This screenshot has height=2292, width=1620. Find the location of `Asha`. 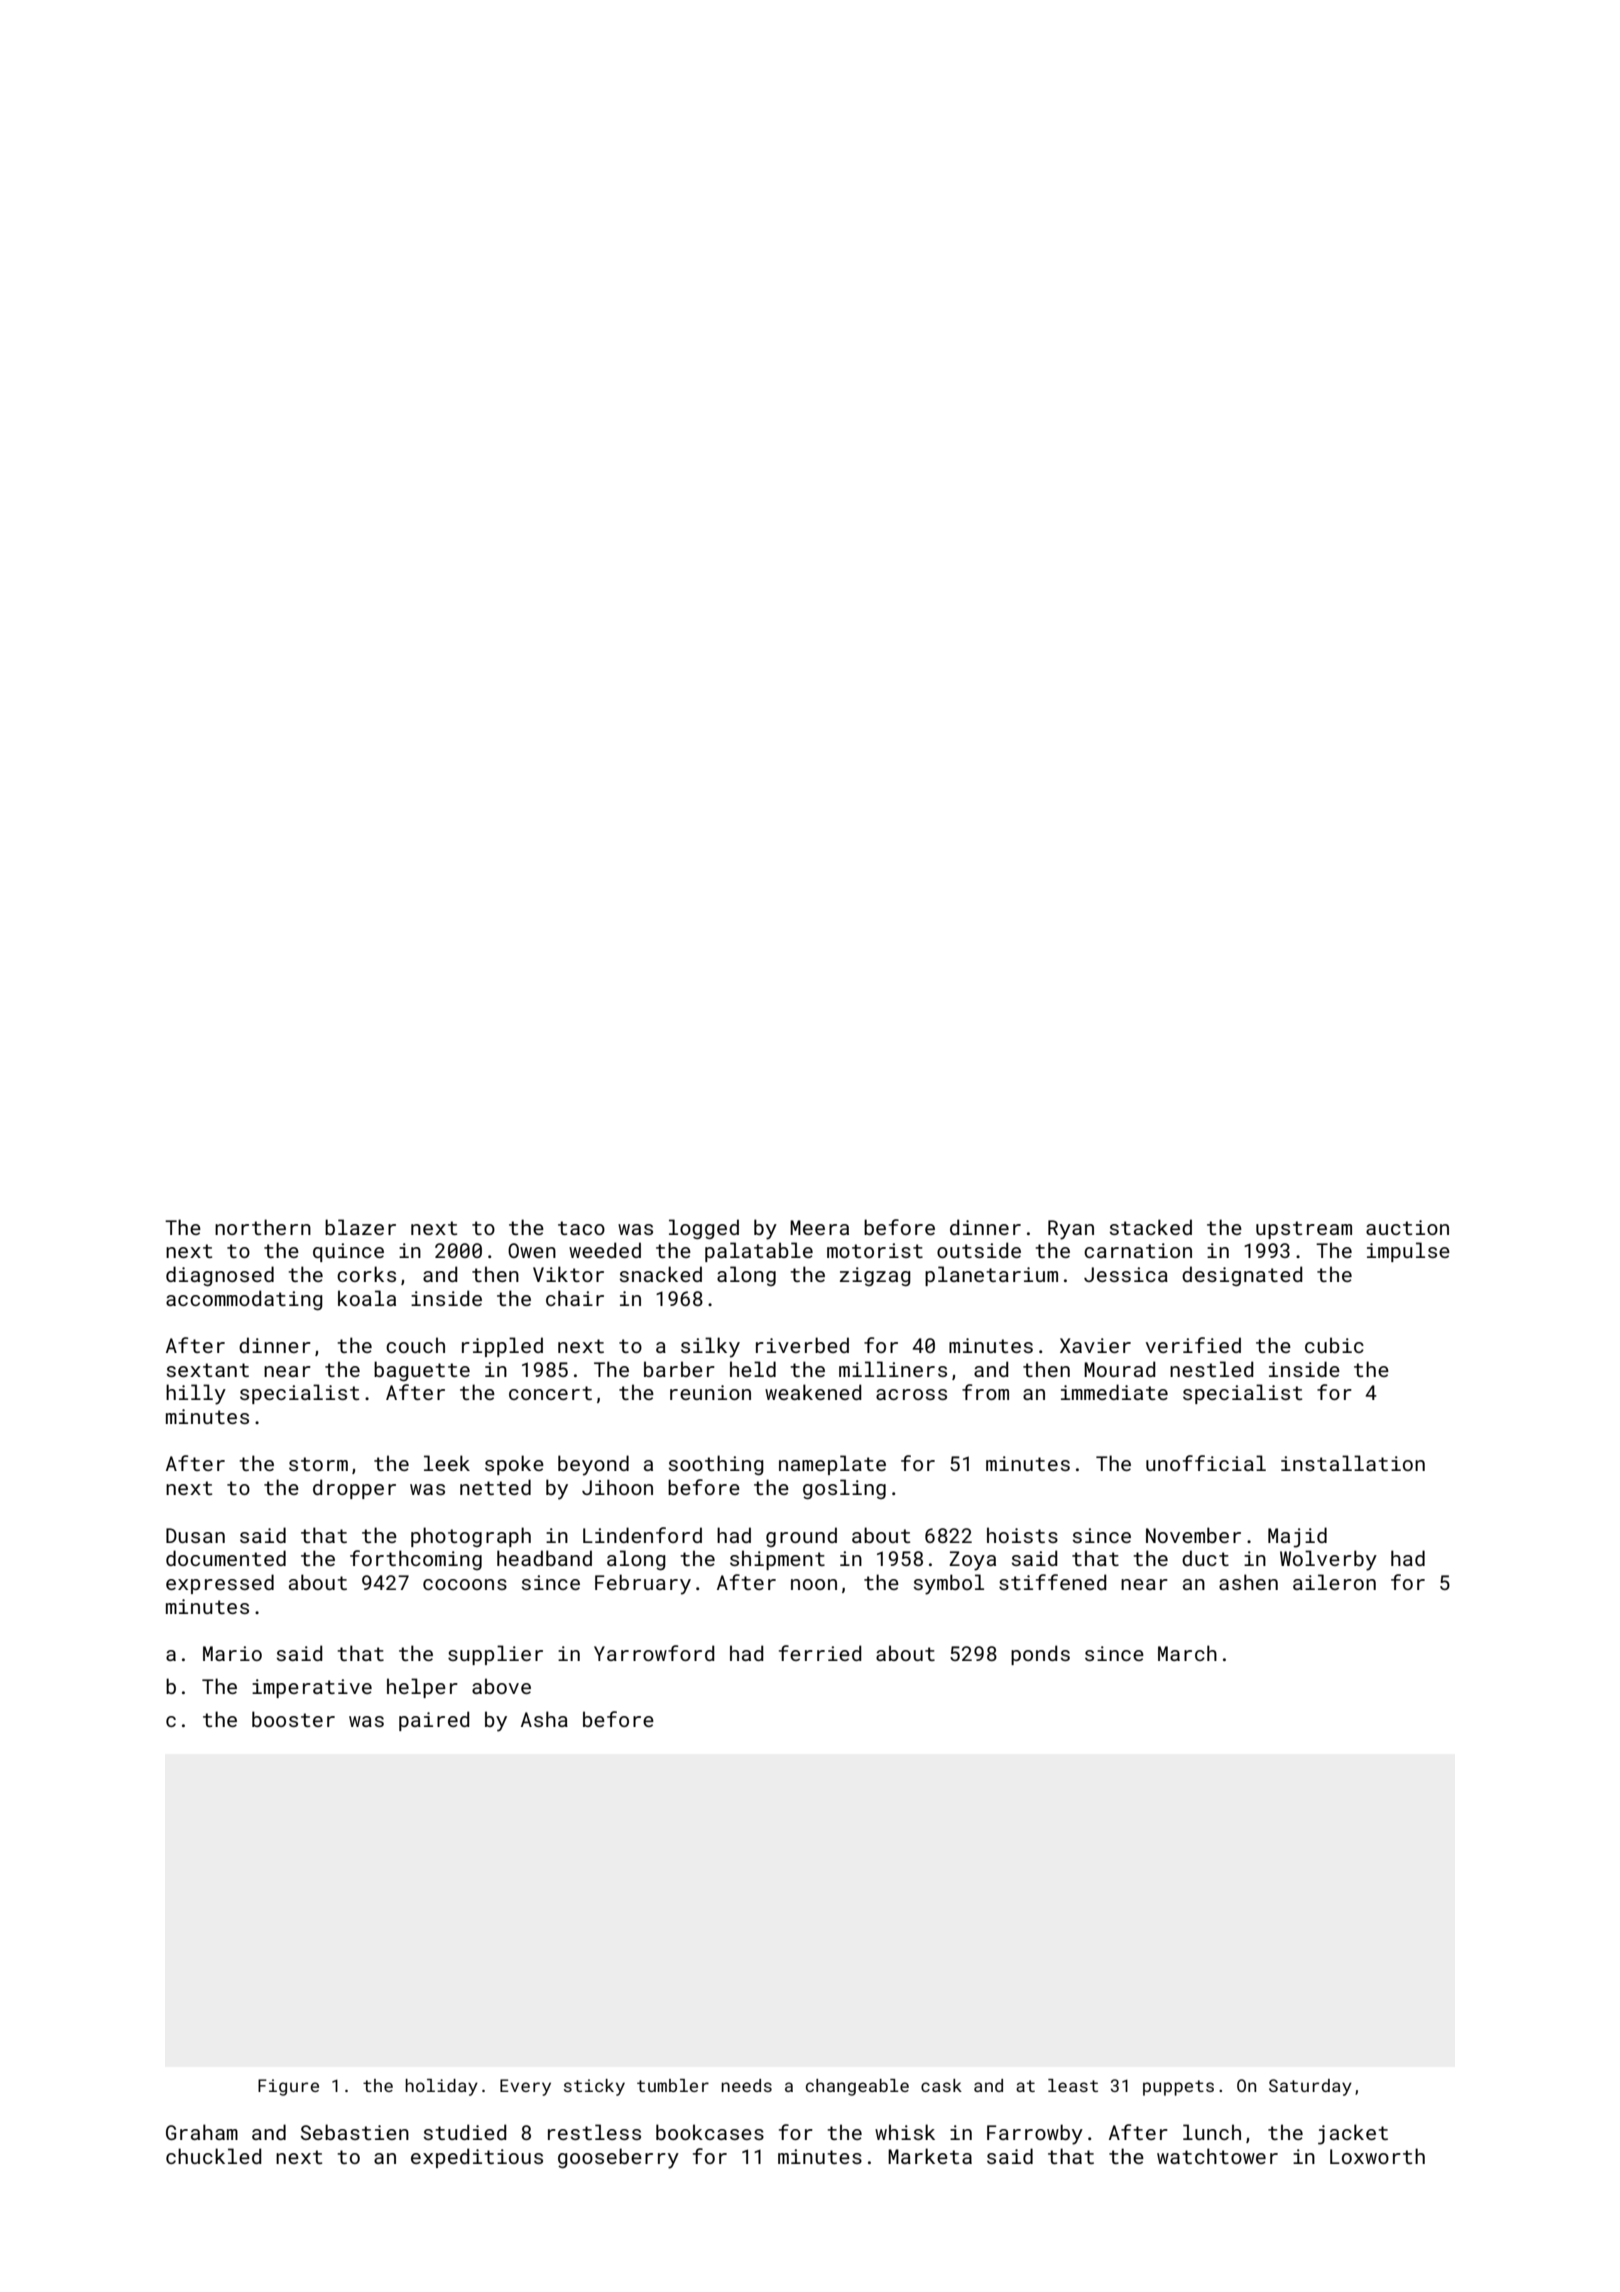

Asha is located at coordinates (544, 1719).
